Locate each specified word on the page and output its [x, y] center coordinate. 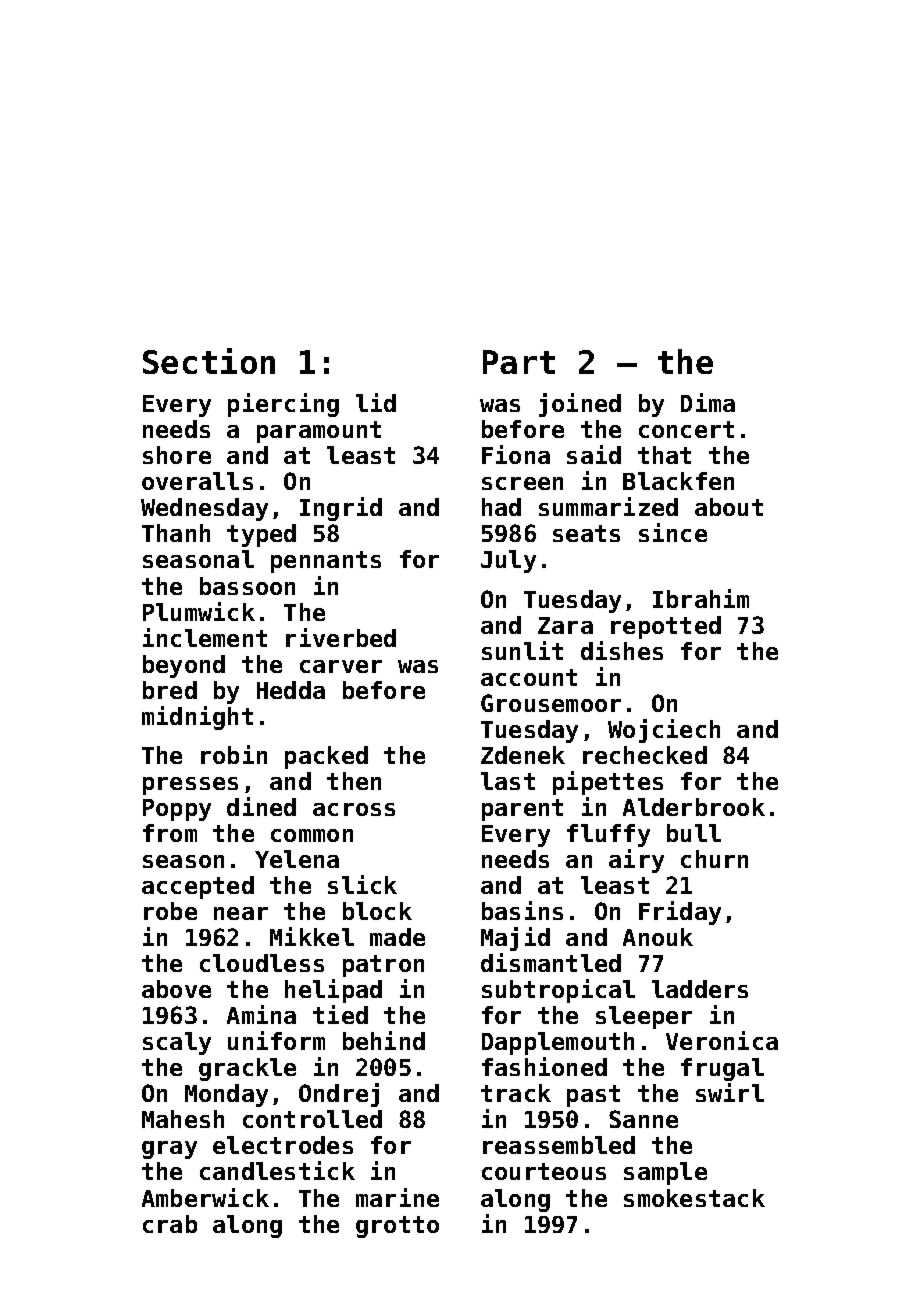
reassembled [559, 1145]
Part [519, 362]
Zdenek [523, 755]
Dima [708, 402]
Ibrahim [701, 598]
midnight [197, 718]
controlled [312, 1119]
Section [209, 361]
